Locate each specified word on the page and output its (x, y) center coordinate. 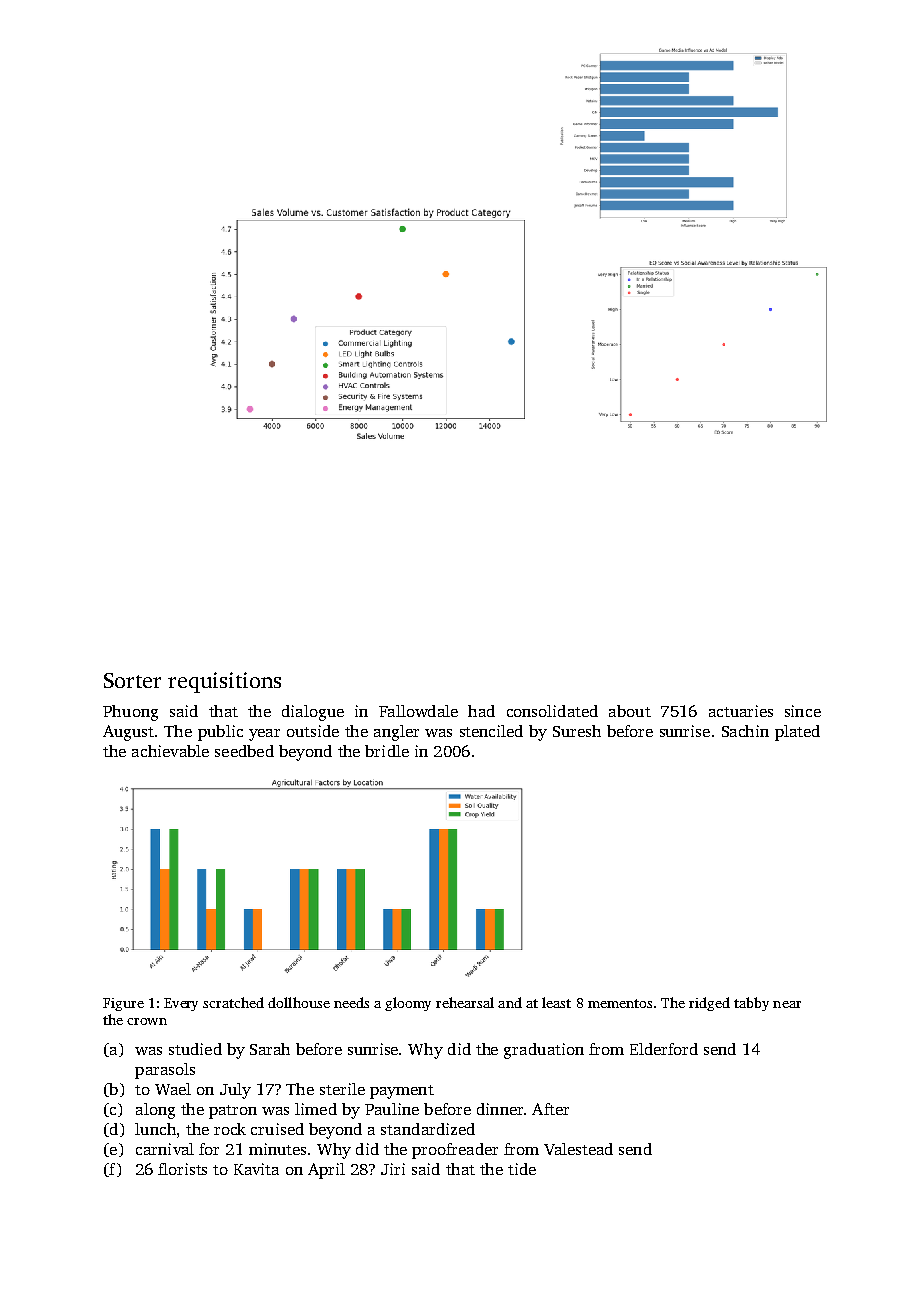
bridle (387, 751)
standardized (428, 1129)
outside (313, 731)
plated (797, 733)
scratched (233, 1002)
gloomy (408, 1004)
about (630, 711)
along (155, 1111)
